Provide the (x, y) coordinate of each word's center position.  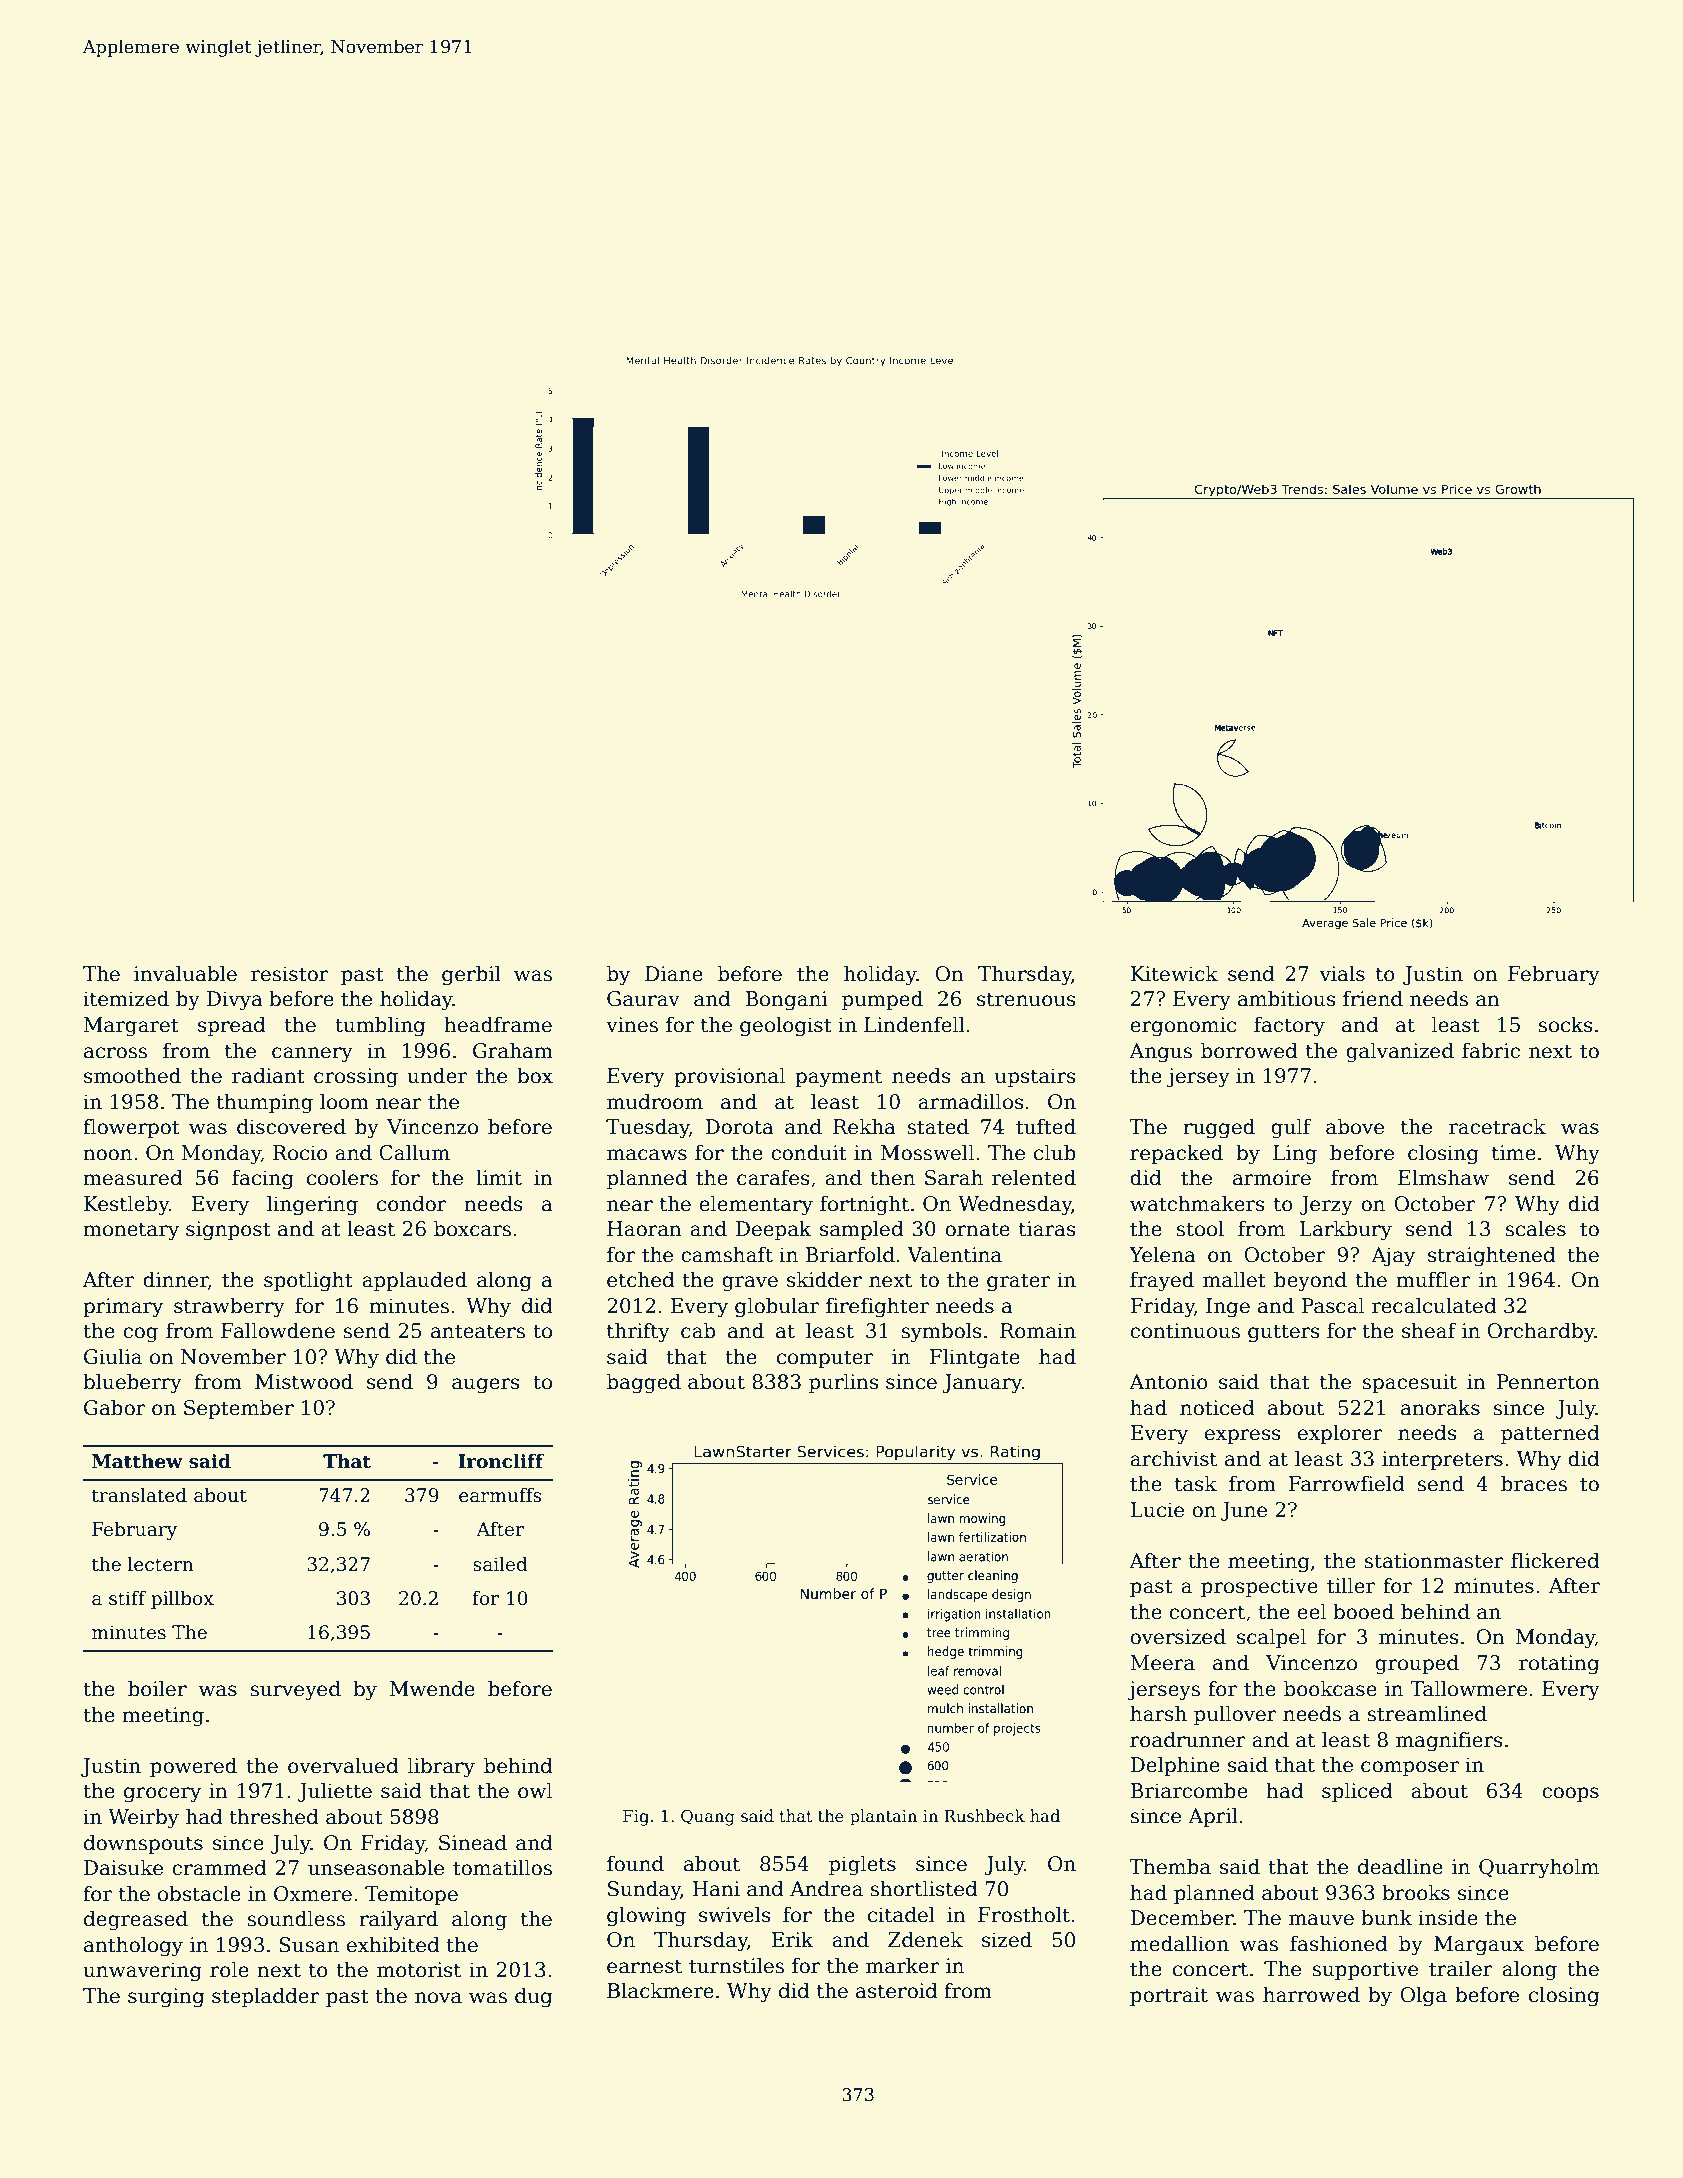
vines (632, 1025)
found (635, 1863)
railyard (398, 1920)
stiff (127, 1598)
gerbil (471, 975)
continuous (1185, 1331)
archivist (1173, 1458)
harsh (1158, 1713)
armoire (1272, 1178)
